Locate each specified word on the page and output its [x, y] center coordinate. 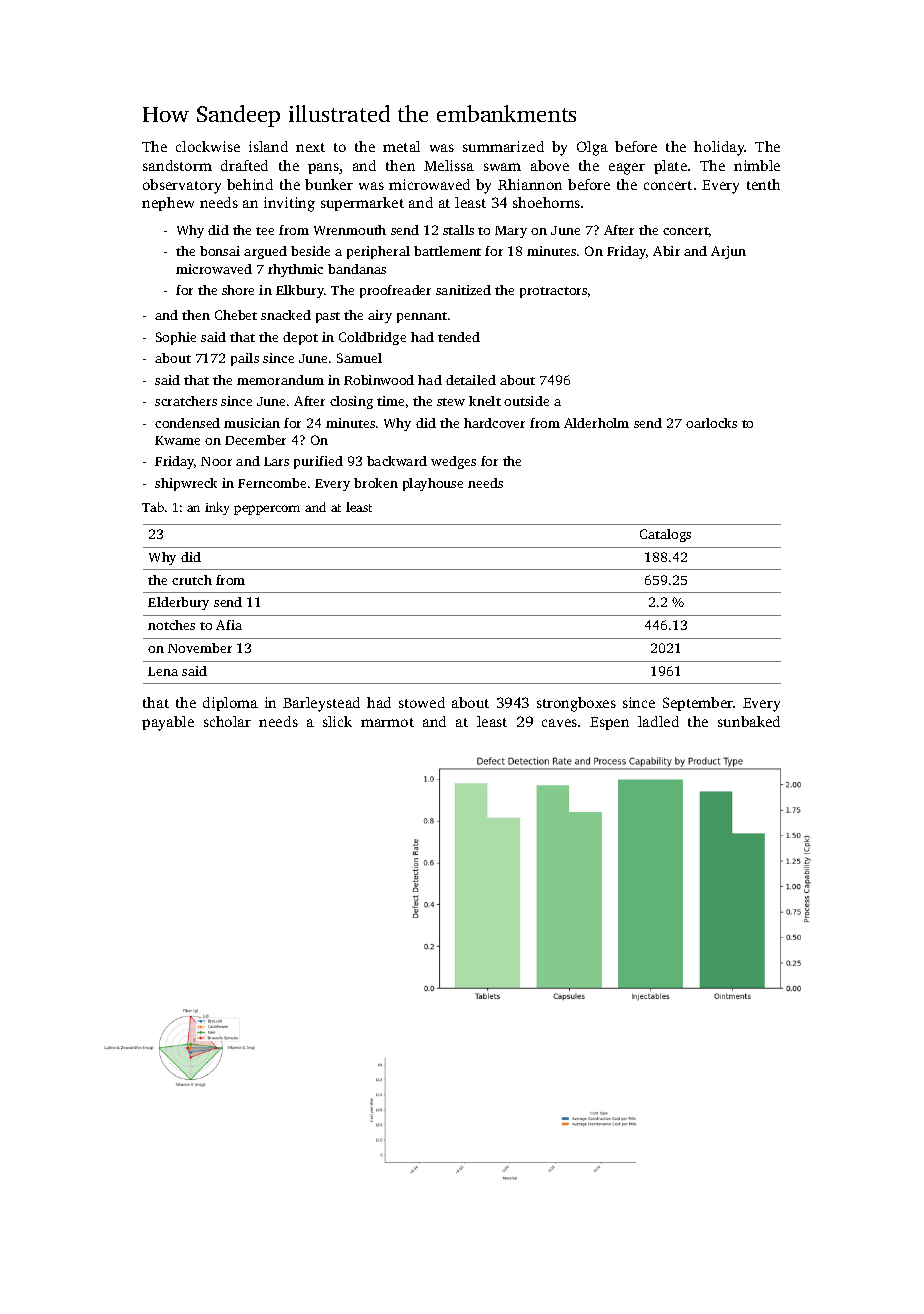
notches [171, 625]
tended [459, 337]
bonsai [220, 251]
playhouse [433, 484]
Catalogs [665, 535]
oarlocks [711, 423]
